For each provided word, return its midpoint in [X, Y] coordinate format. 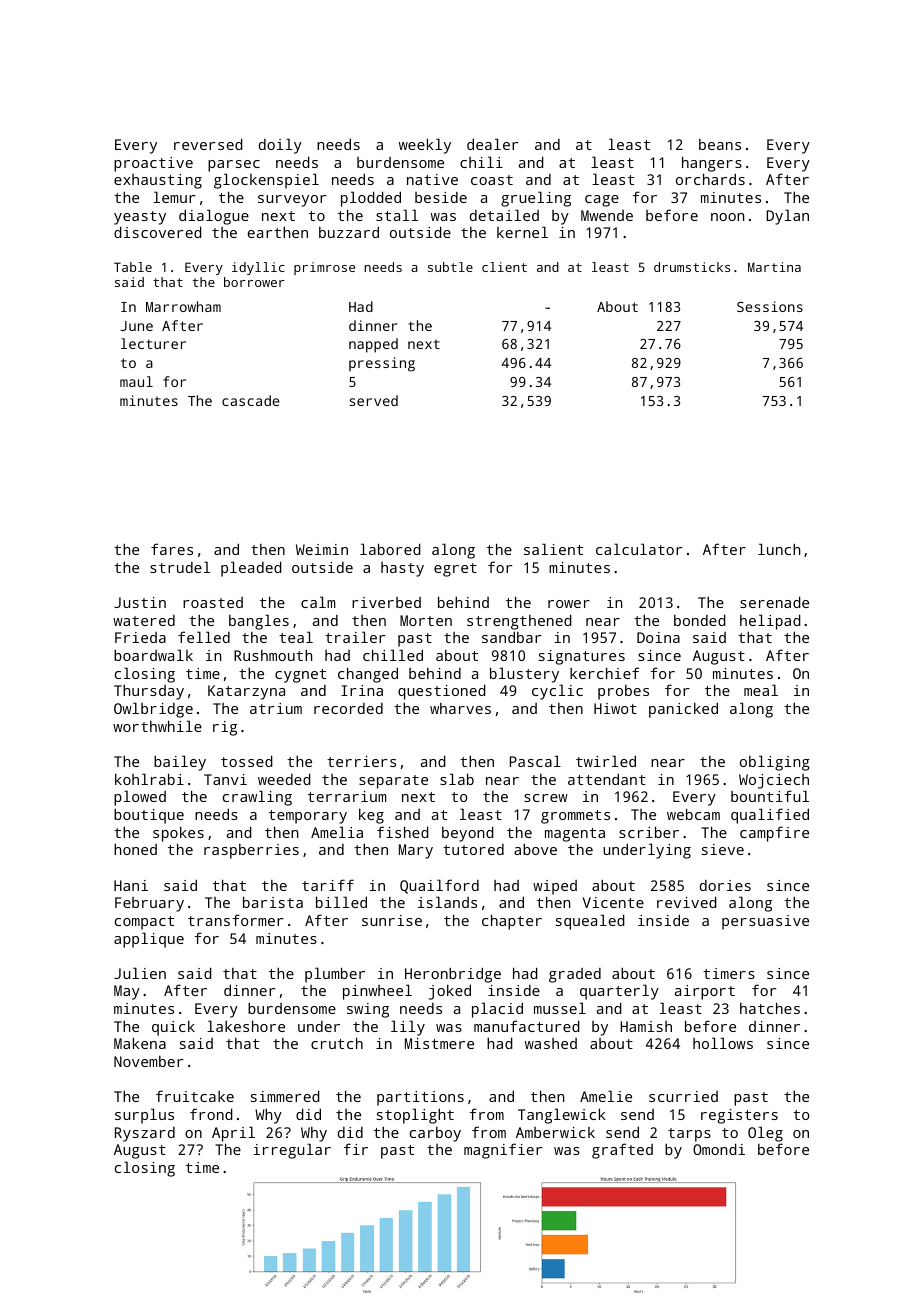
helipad [770, 622]
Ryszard [145, 1134]
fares [172, 549]
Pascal [535, 761]
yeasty [140, 218]
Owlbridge [153, 710]
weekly [425, 146]
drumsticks [692, 267]
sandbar [511, 637]
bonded [700, 620]
